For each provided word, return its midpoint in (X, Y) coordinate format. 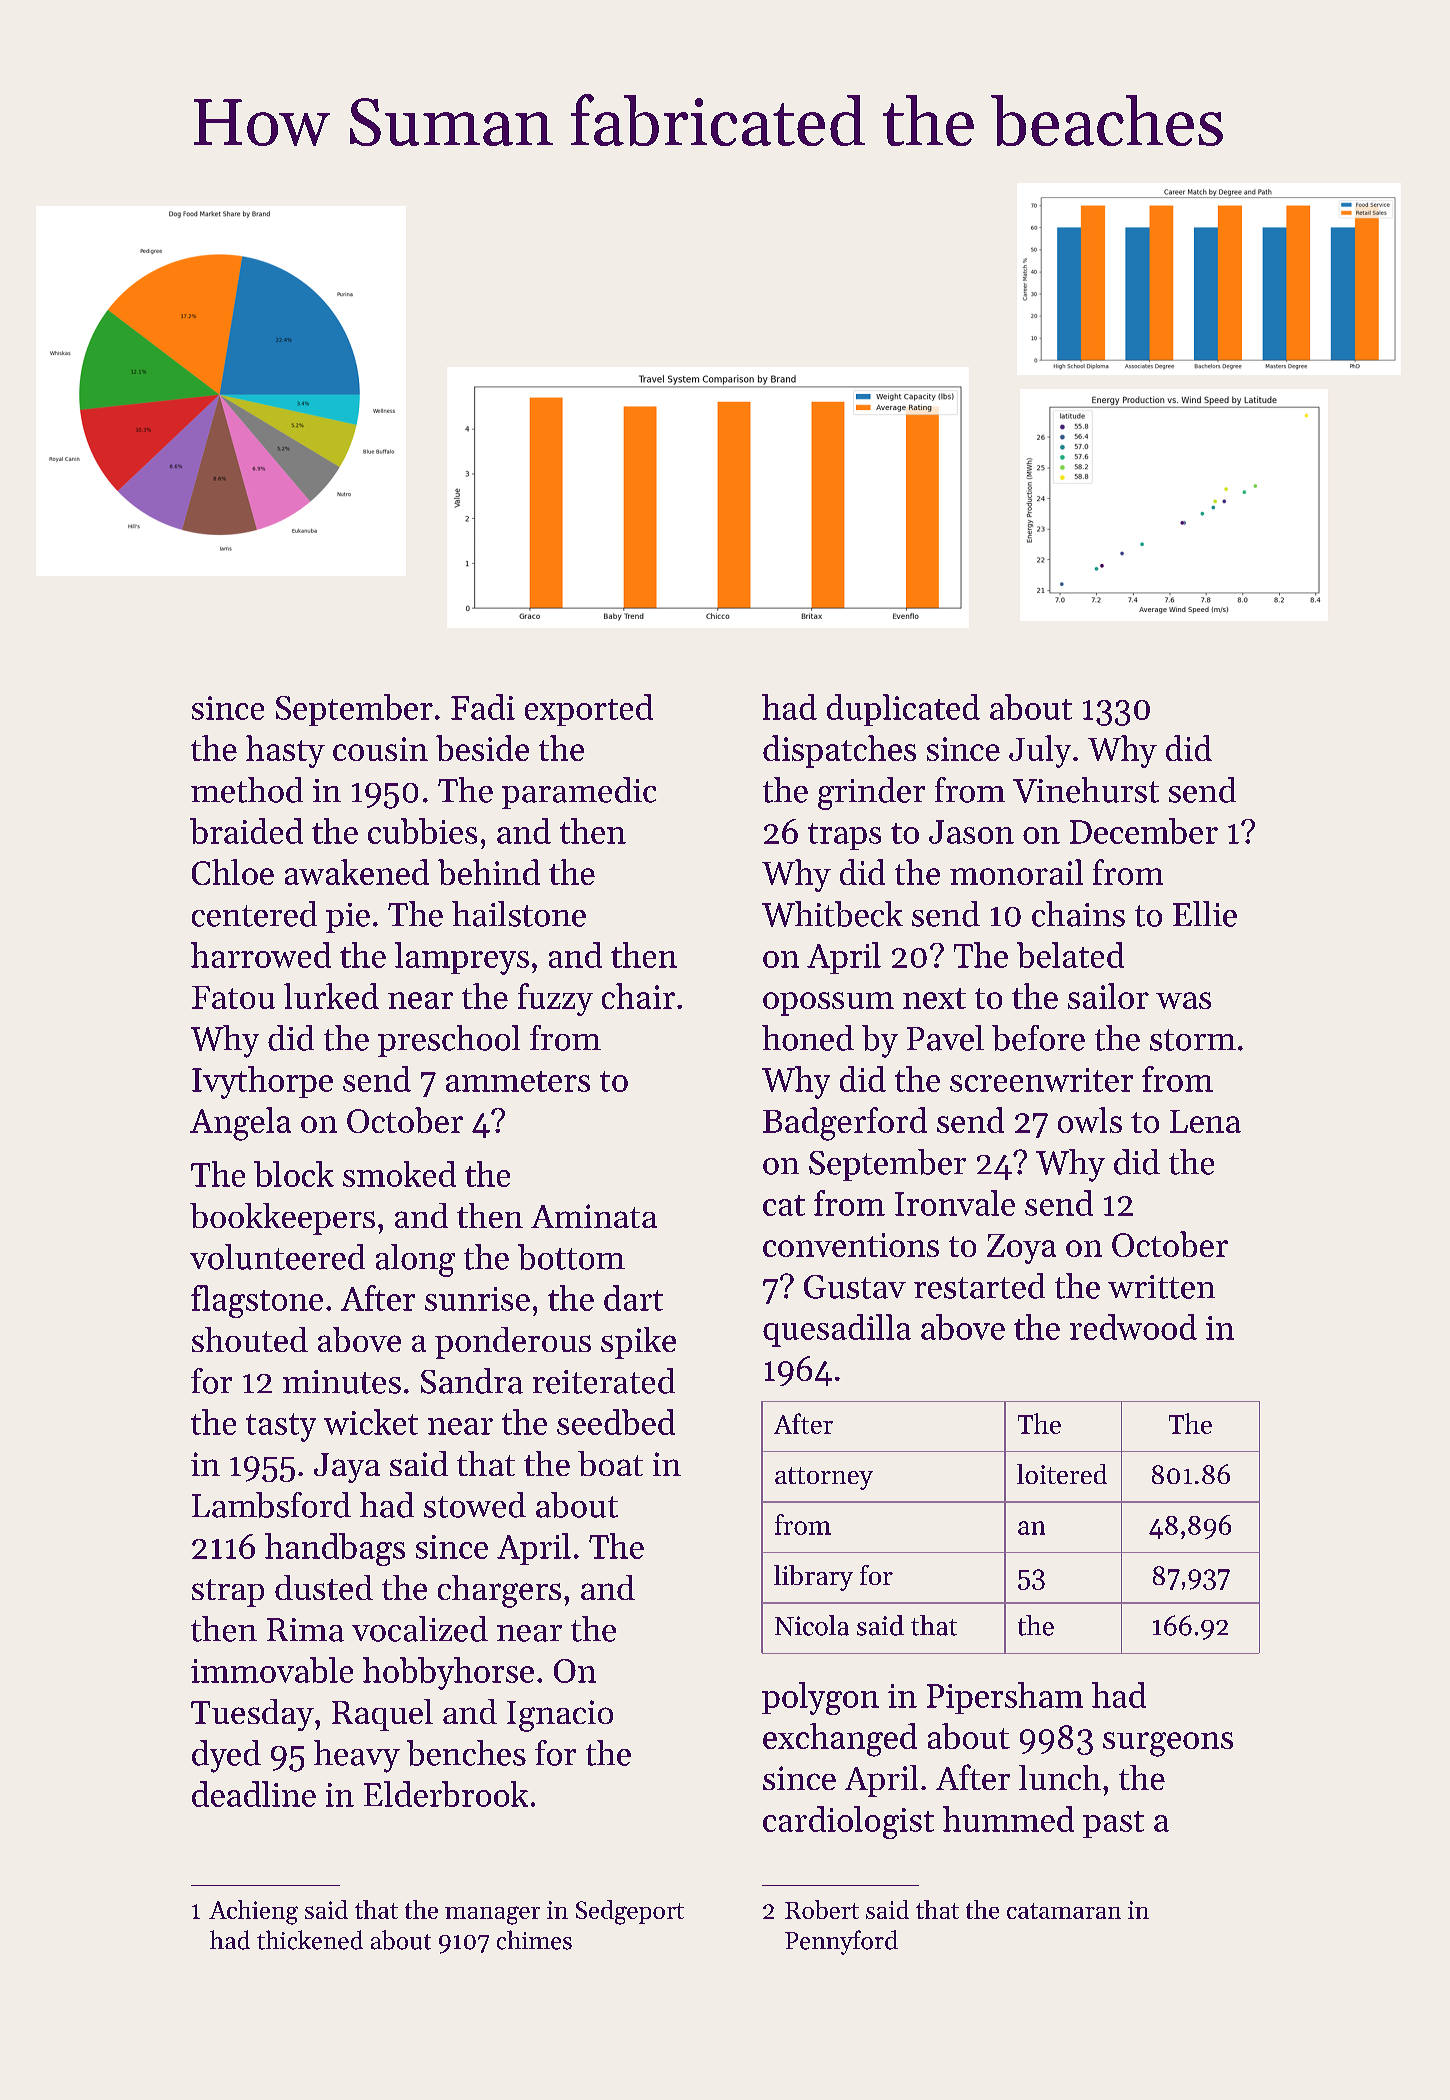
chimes (534, 1940)
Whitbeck (832, 914)
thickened (310, 1940)
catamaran (1064, 1911)
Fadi (483, 707)
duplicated (903, 710)
